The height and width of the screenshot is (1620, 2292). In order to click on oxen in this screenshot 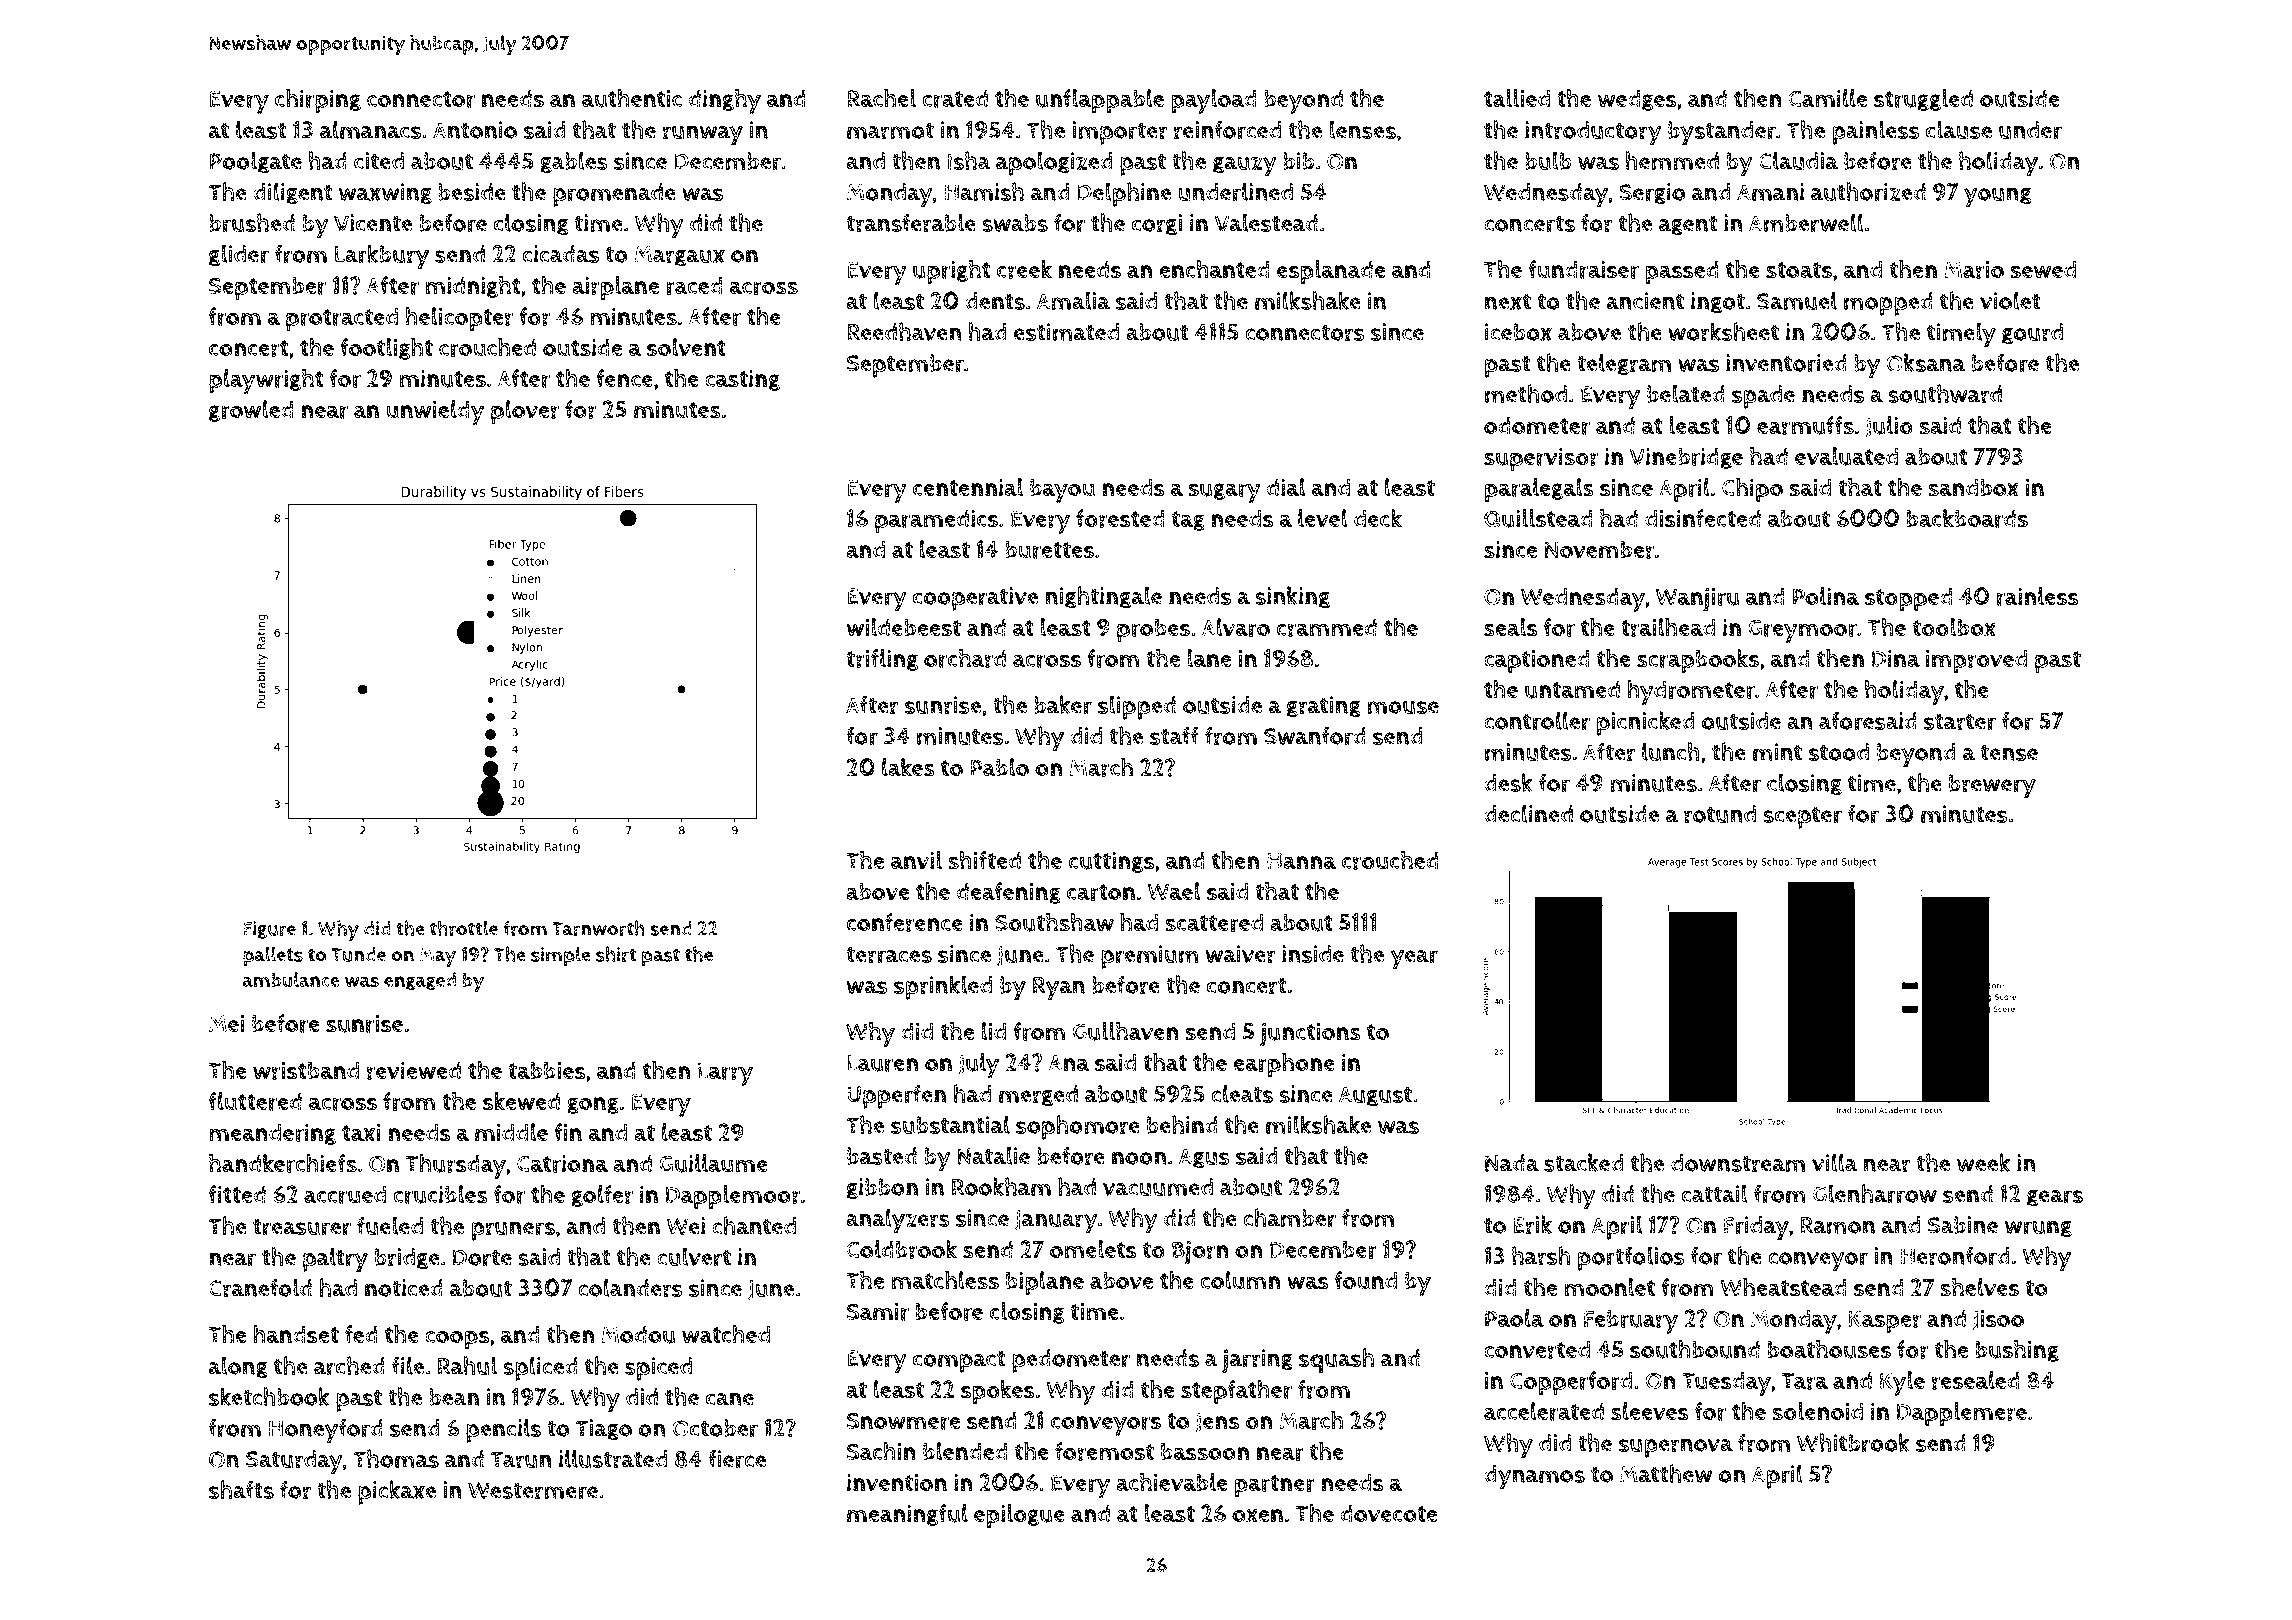, I will do `click(1257, 1515)`.
